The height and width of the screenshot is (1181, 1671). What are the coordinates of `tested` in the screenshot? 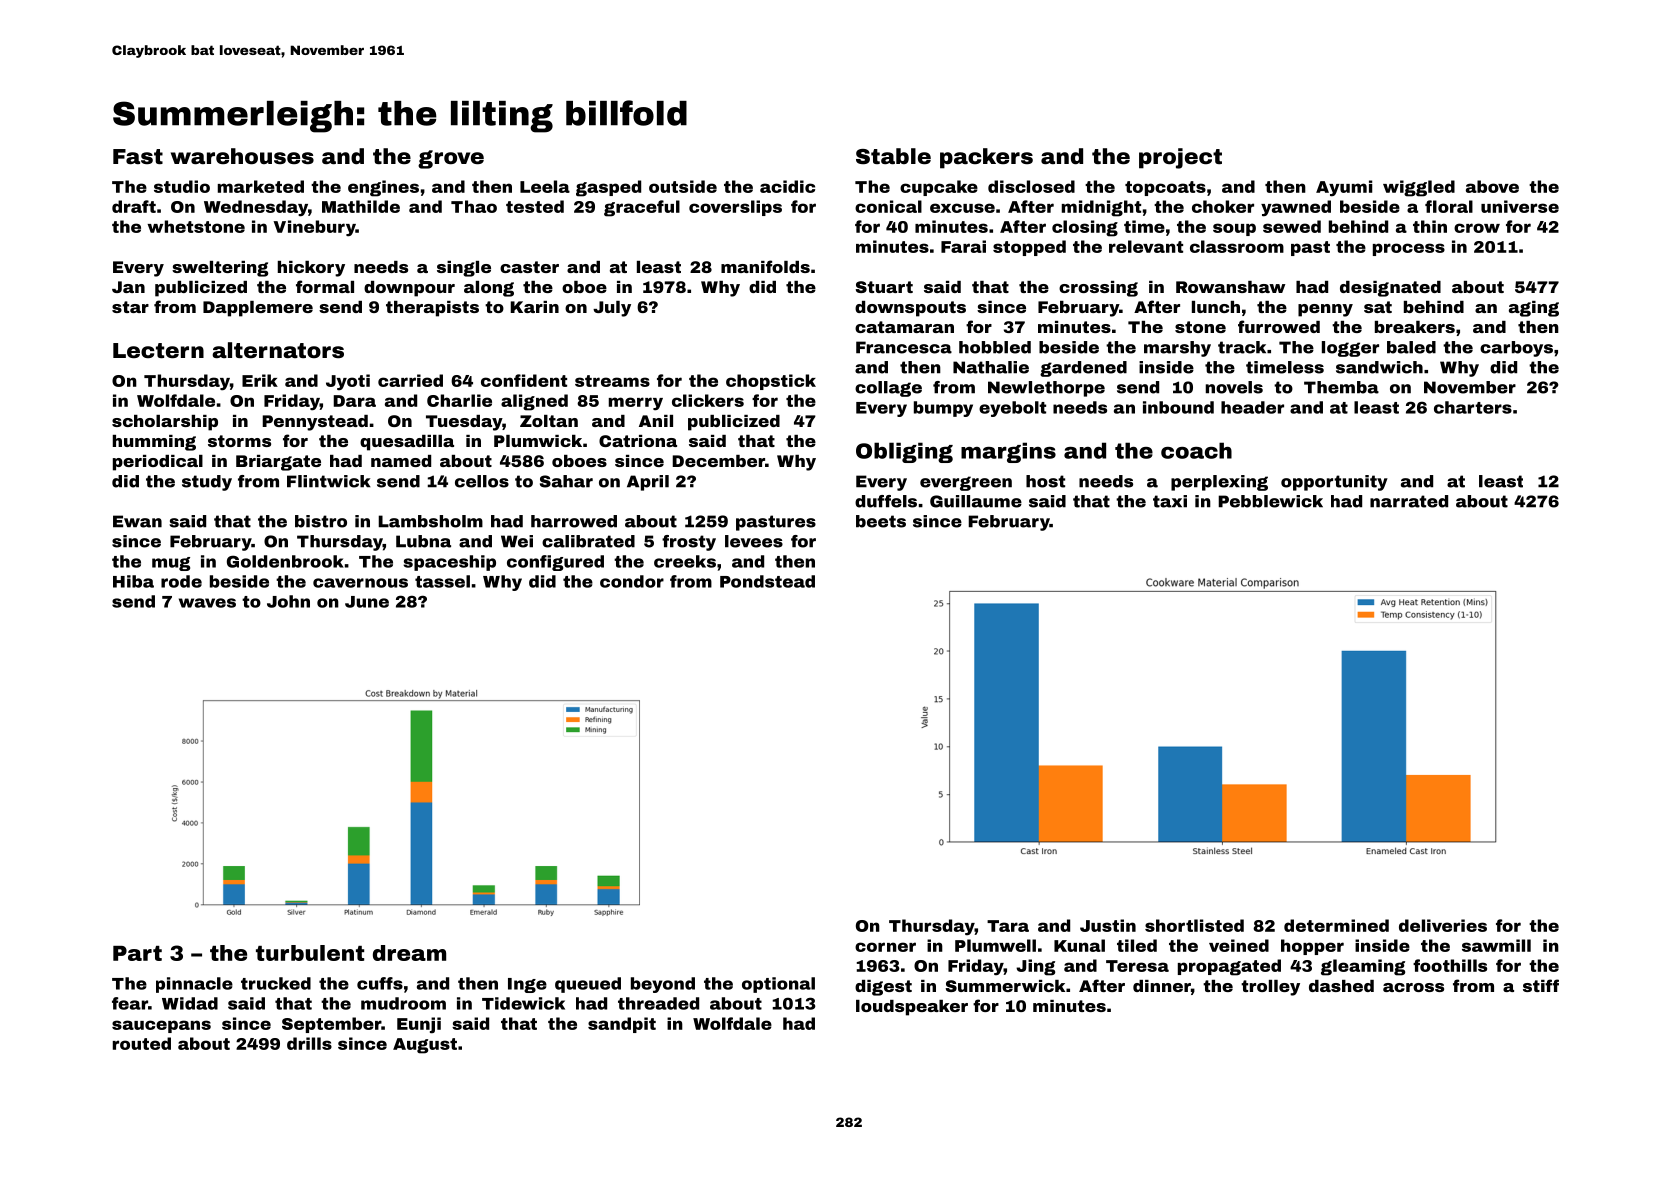 It's located at (535, 206).
